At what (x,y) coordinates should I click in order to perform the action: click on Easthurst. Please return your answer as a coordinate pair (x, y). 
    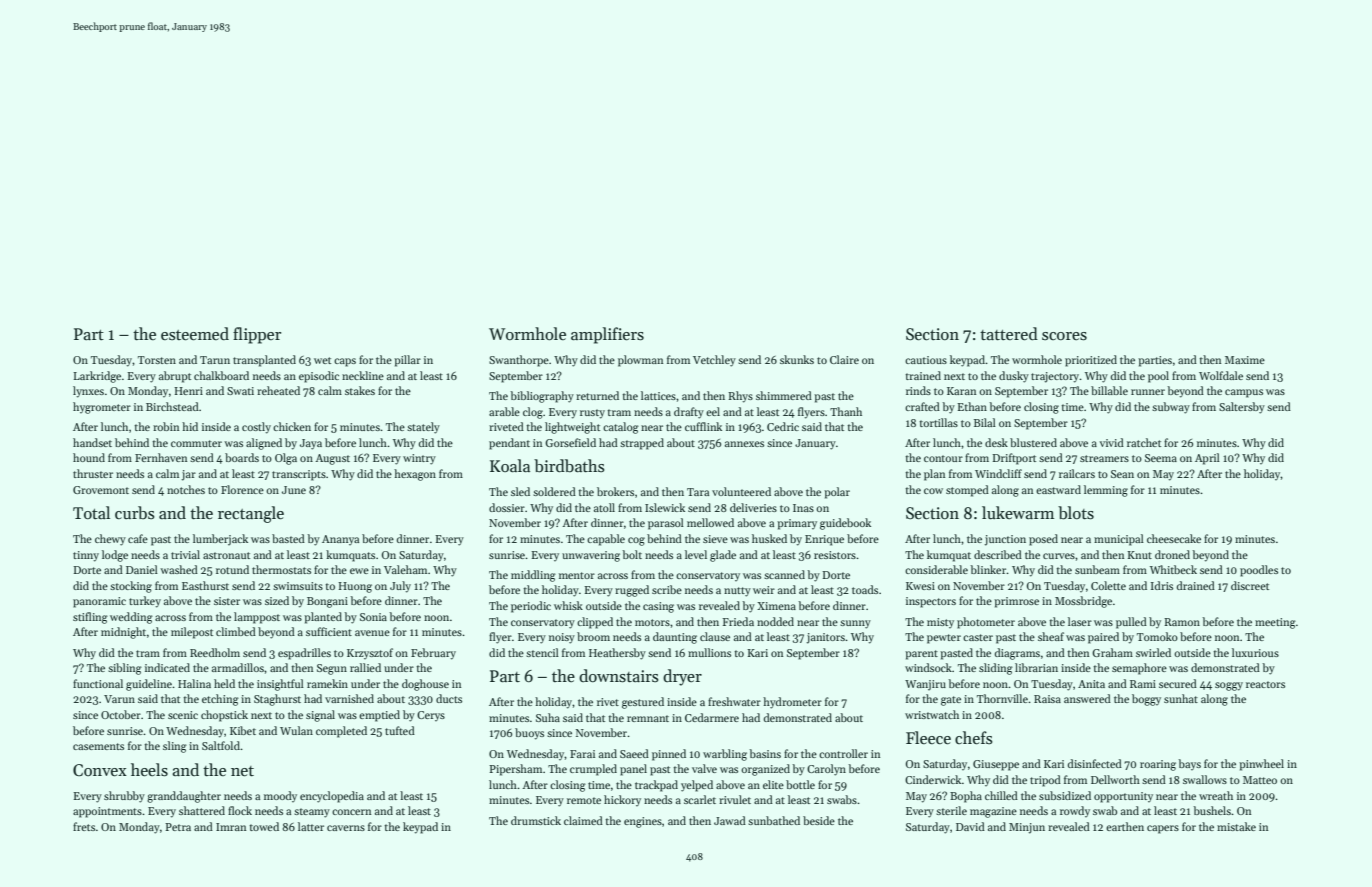
    Looking at the image, I should click on (205, 585).
